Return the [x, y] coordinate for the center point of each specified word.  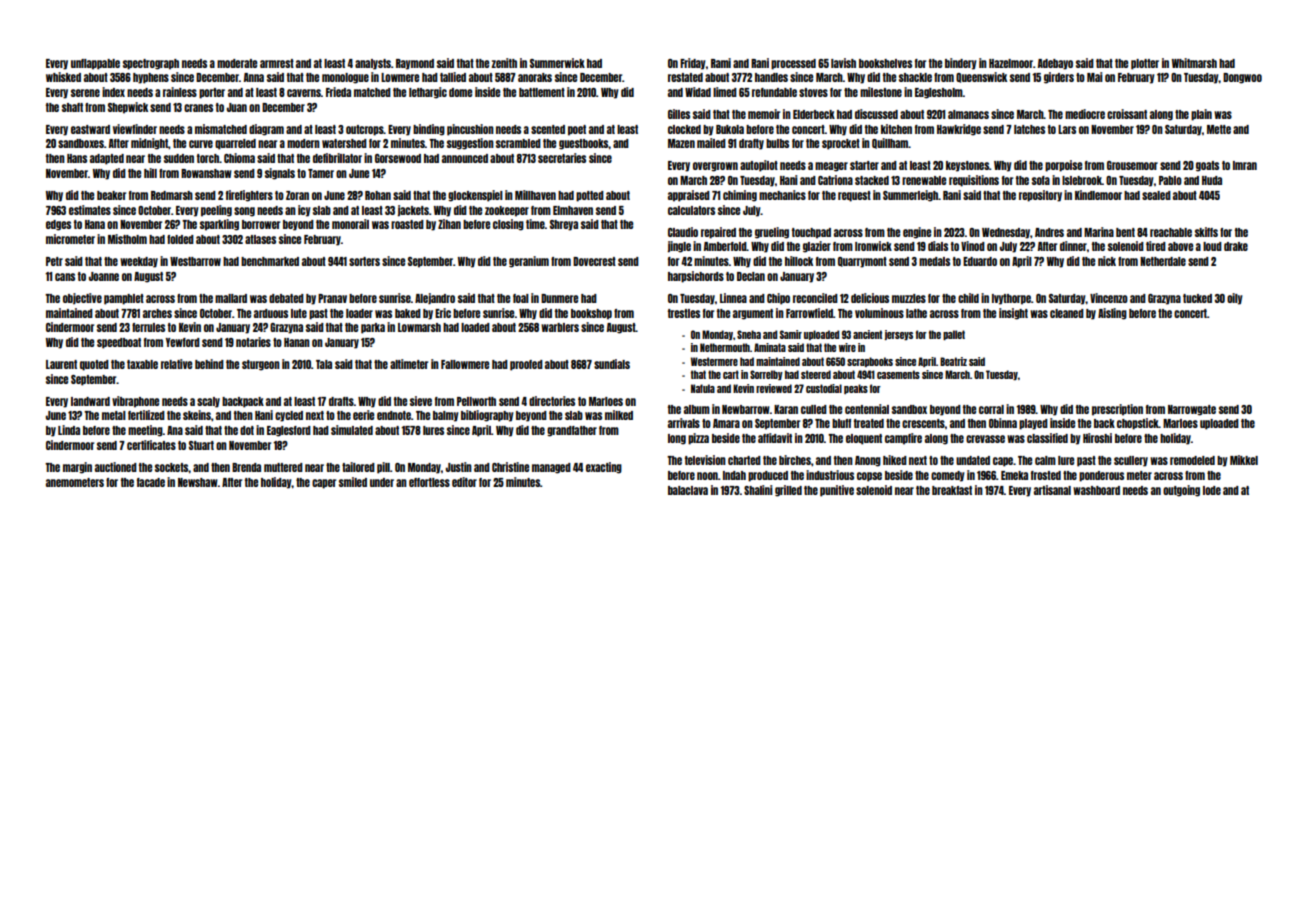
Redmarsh [172, 195]
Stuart [201, 445]
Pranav [332, 298]
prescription [1117, 410]
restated [685, 77]
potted [590, 196]
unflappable [95, 64]
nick [1107, 261]
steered [816, 374]
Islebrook [1082, 180]
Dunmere [559, 298]
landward [90, 401]
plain [1201, 115]
